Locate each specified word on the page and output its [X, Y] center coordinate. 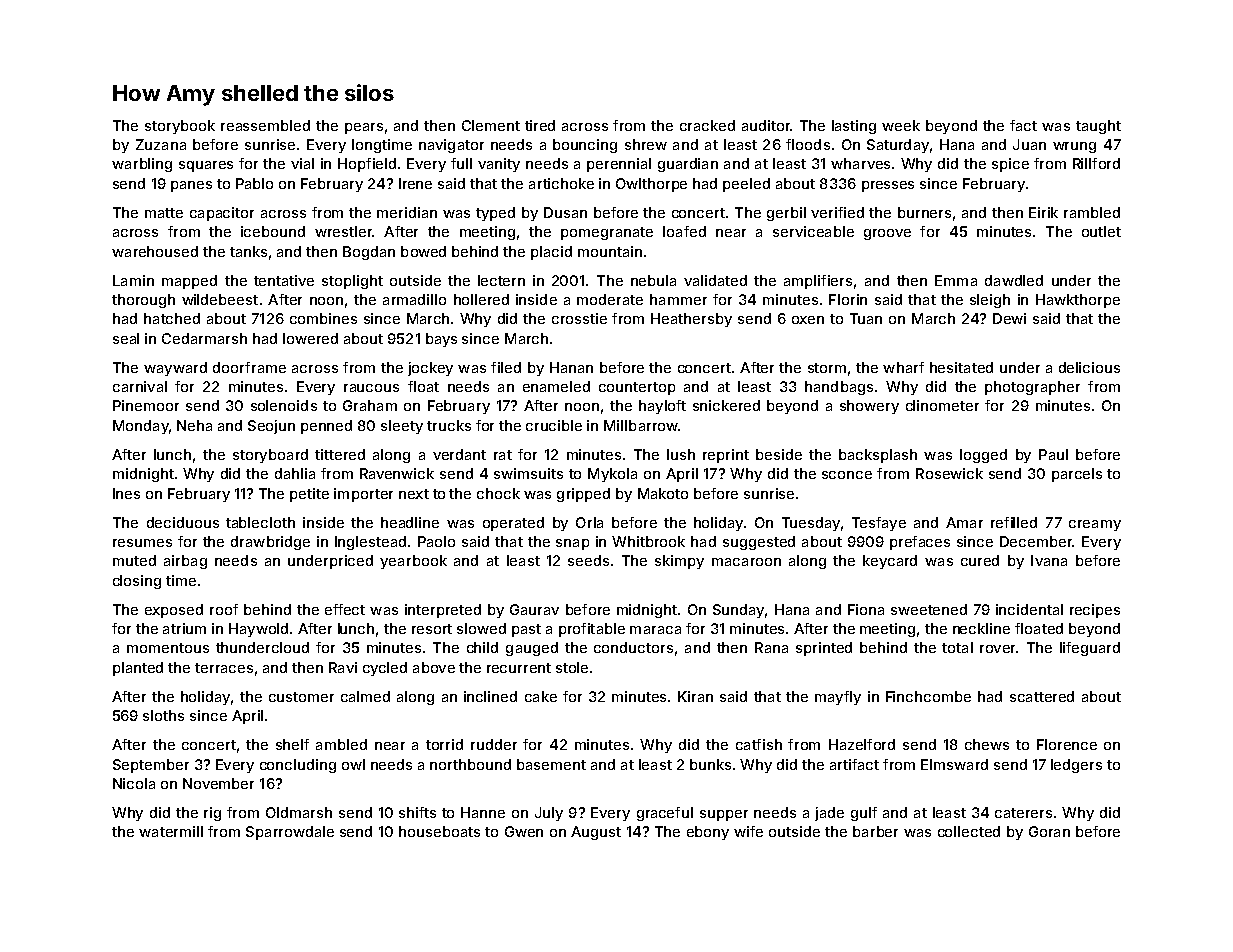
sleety [402, 427]
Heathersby [691, 320]
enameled [556, 386]
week [901, 125]
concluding [298, 766]
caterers [1023, 813]
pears [364, 128]
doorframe [249, 367]
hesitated [961, 367]
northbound [470, 764]
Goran [1049, 831]
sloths [163, 715]
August [596, 833]
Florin [848, 299]
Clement [491, 125]
